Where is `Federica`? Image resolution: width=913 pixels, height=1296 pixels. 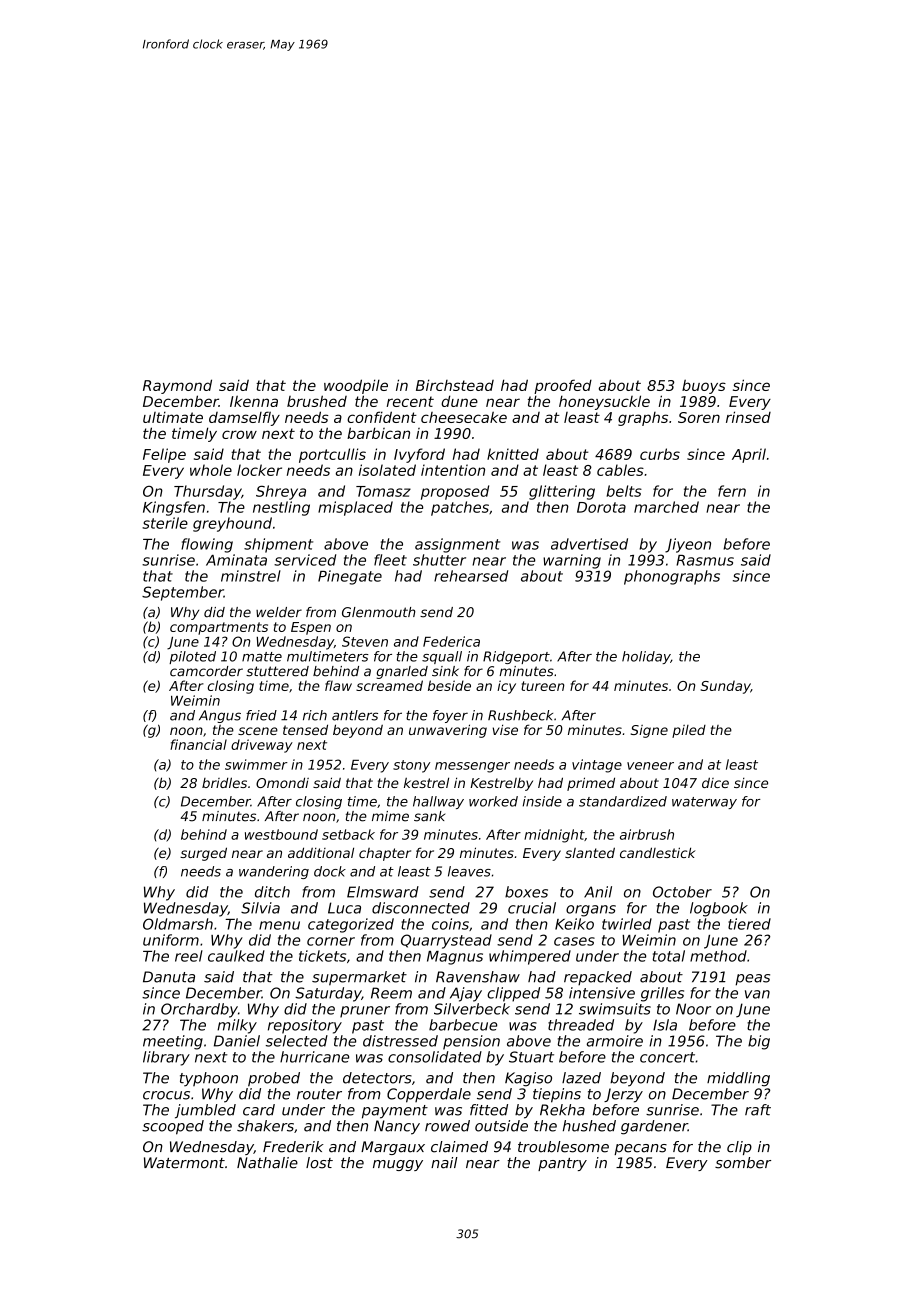
Federica is located at coordinates (451, 641).
